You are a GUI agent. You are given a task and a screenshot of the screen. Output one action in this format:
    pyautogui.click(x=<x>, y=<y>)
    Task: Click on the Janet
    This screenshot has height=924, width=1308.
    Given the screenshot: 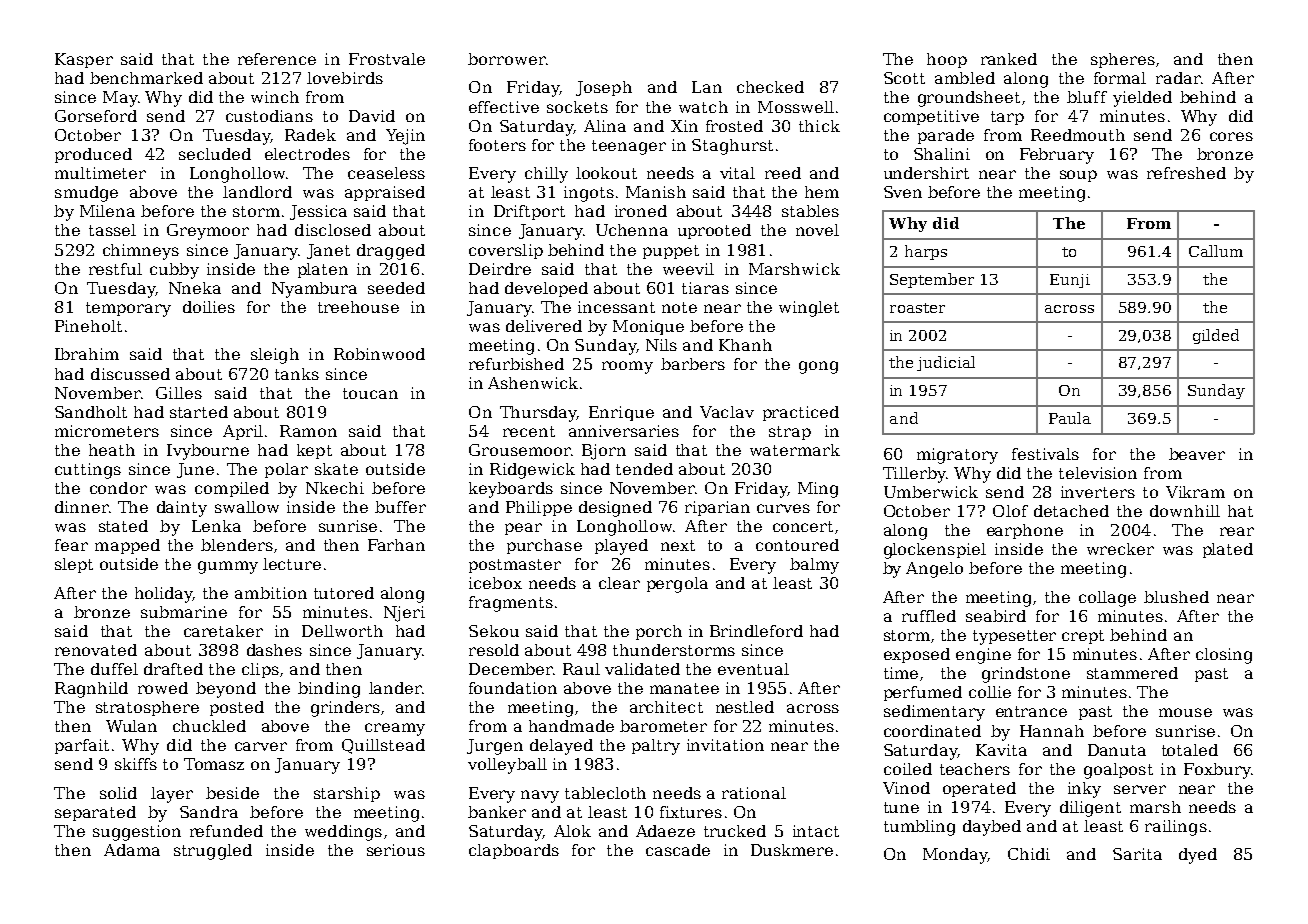 What is the action you would take?
    pyautogui.click(x=328, y=251)
